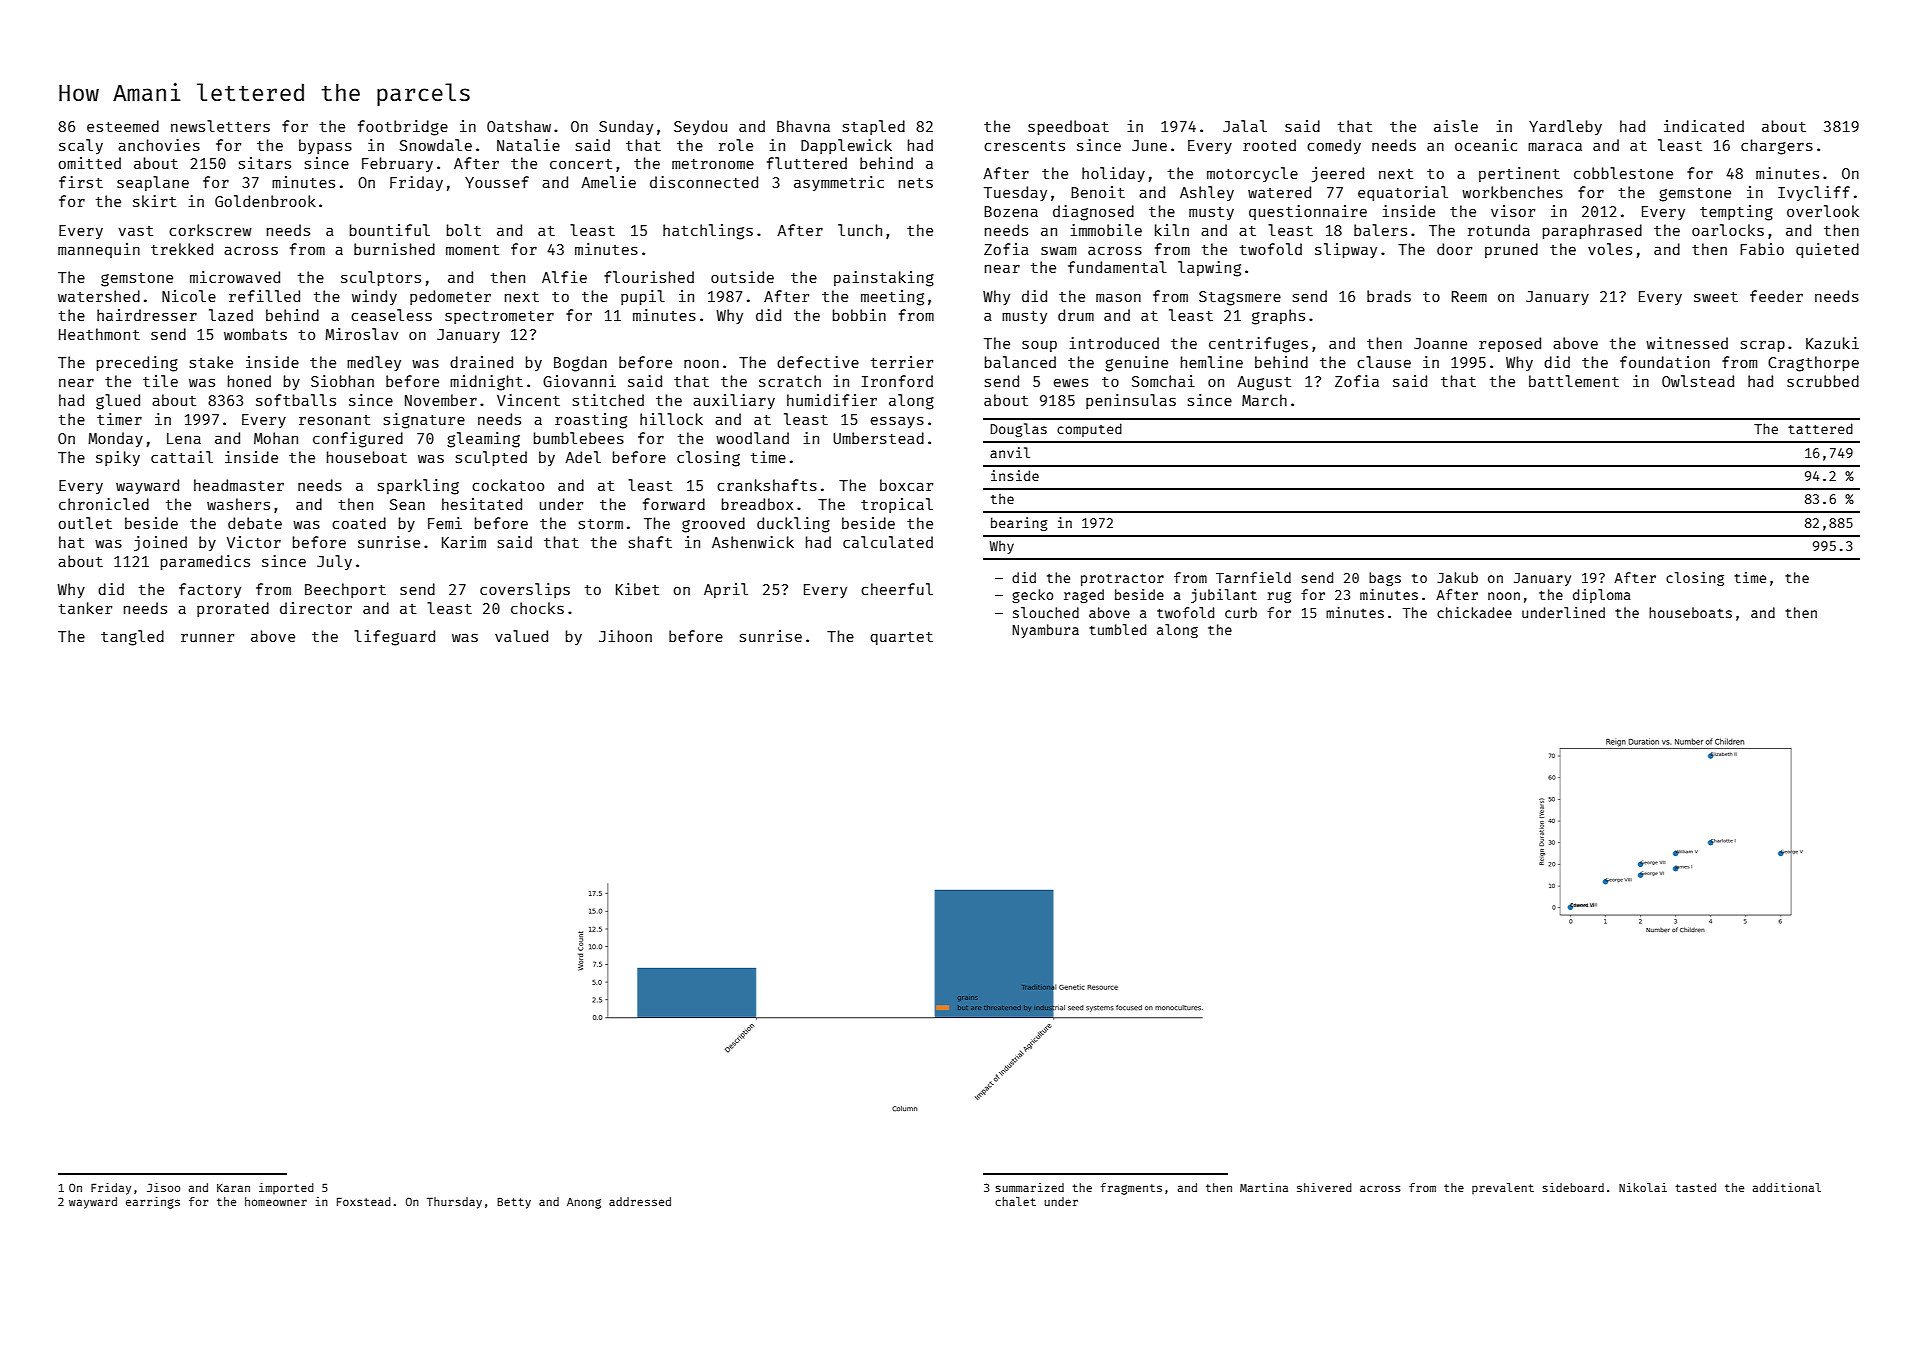 Image resolution: width=1918 pixels, height=1356 pixels. What do you see at coordinates (220, 126) in the screenshot?
I see `newsletters` at bounding box center [220, 126].
